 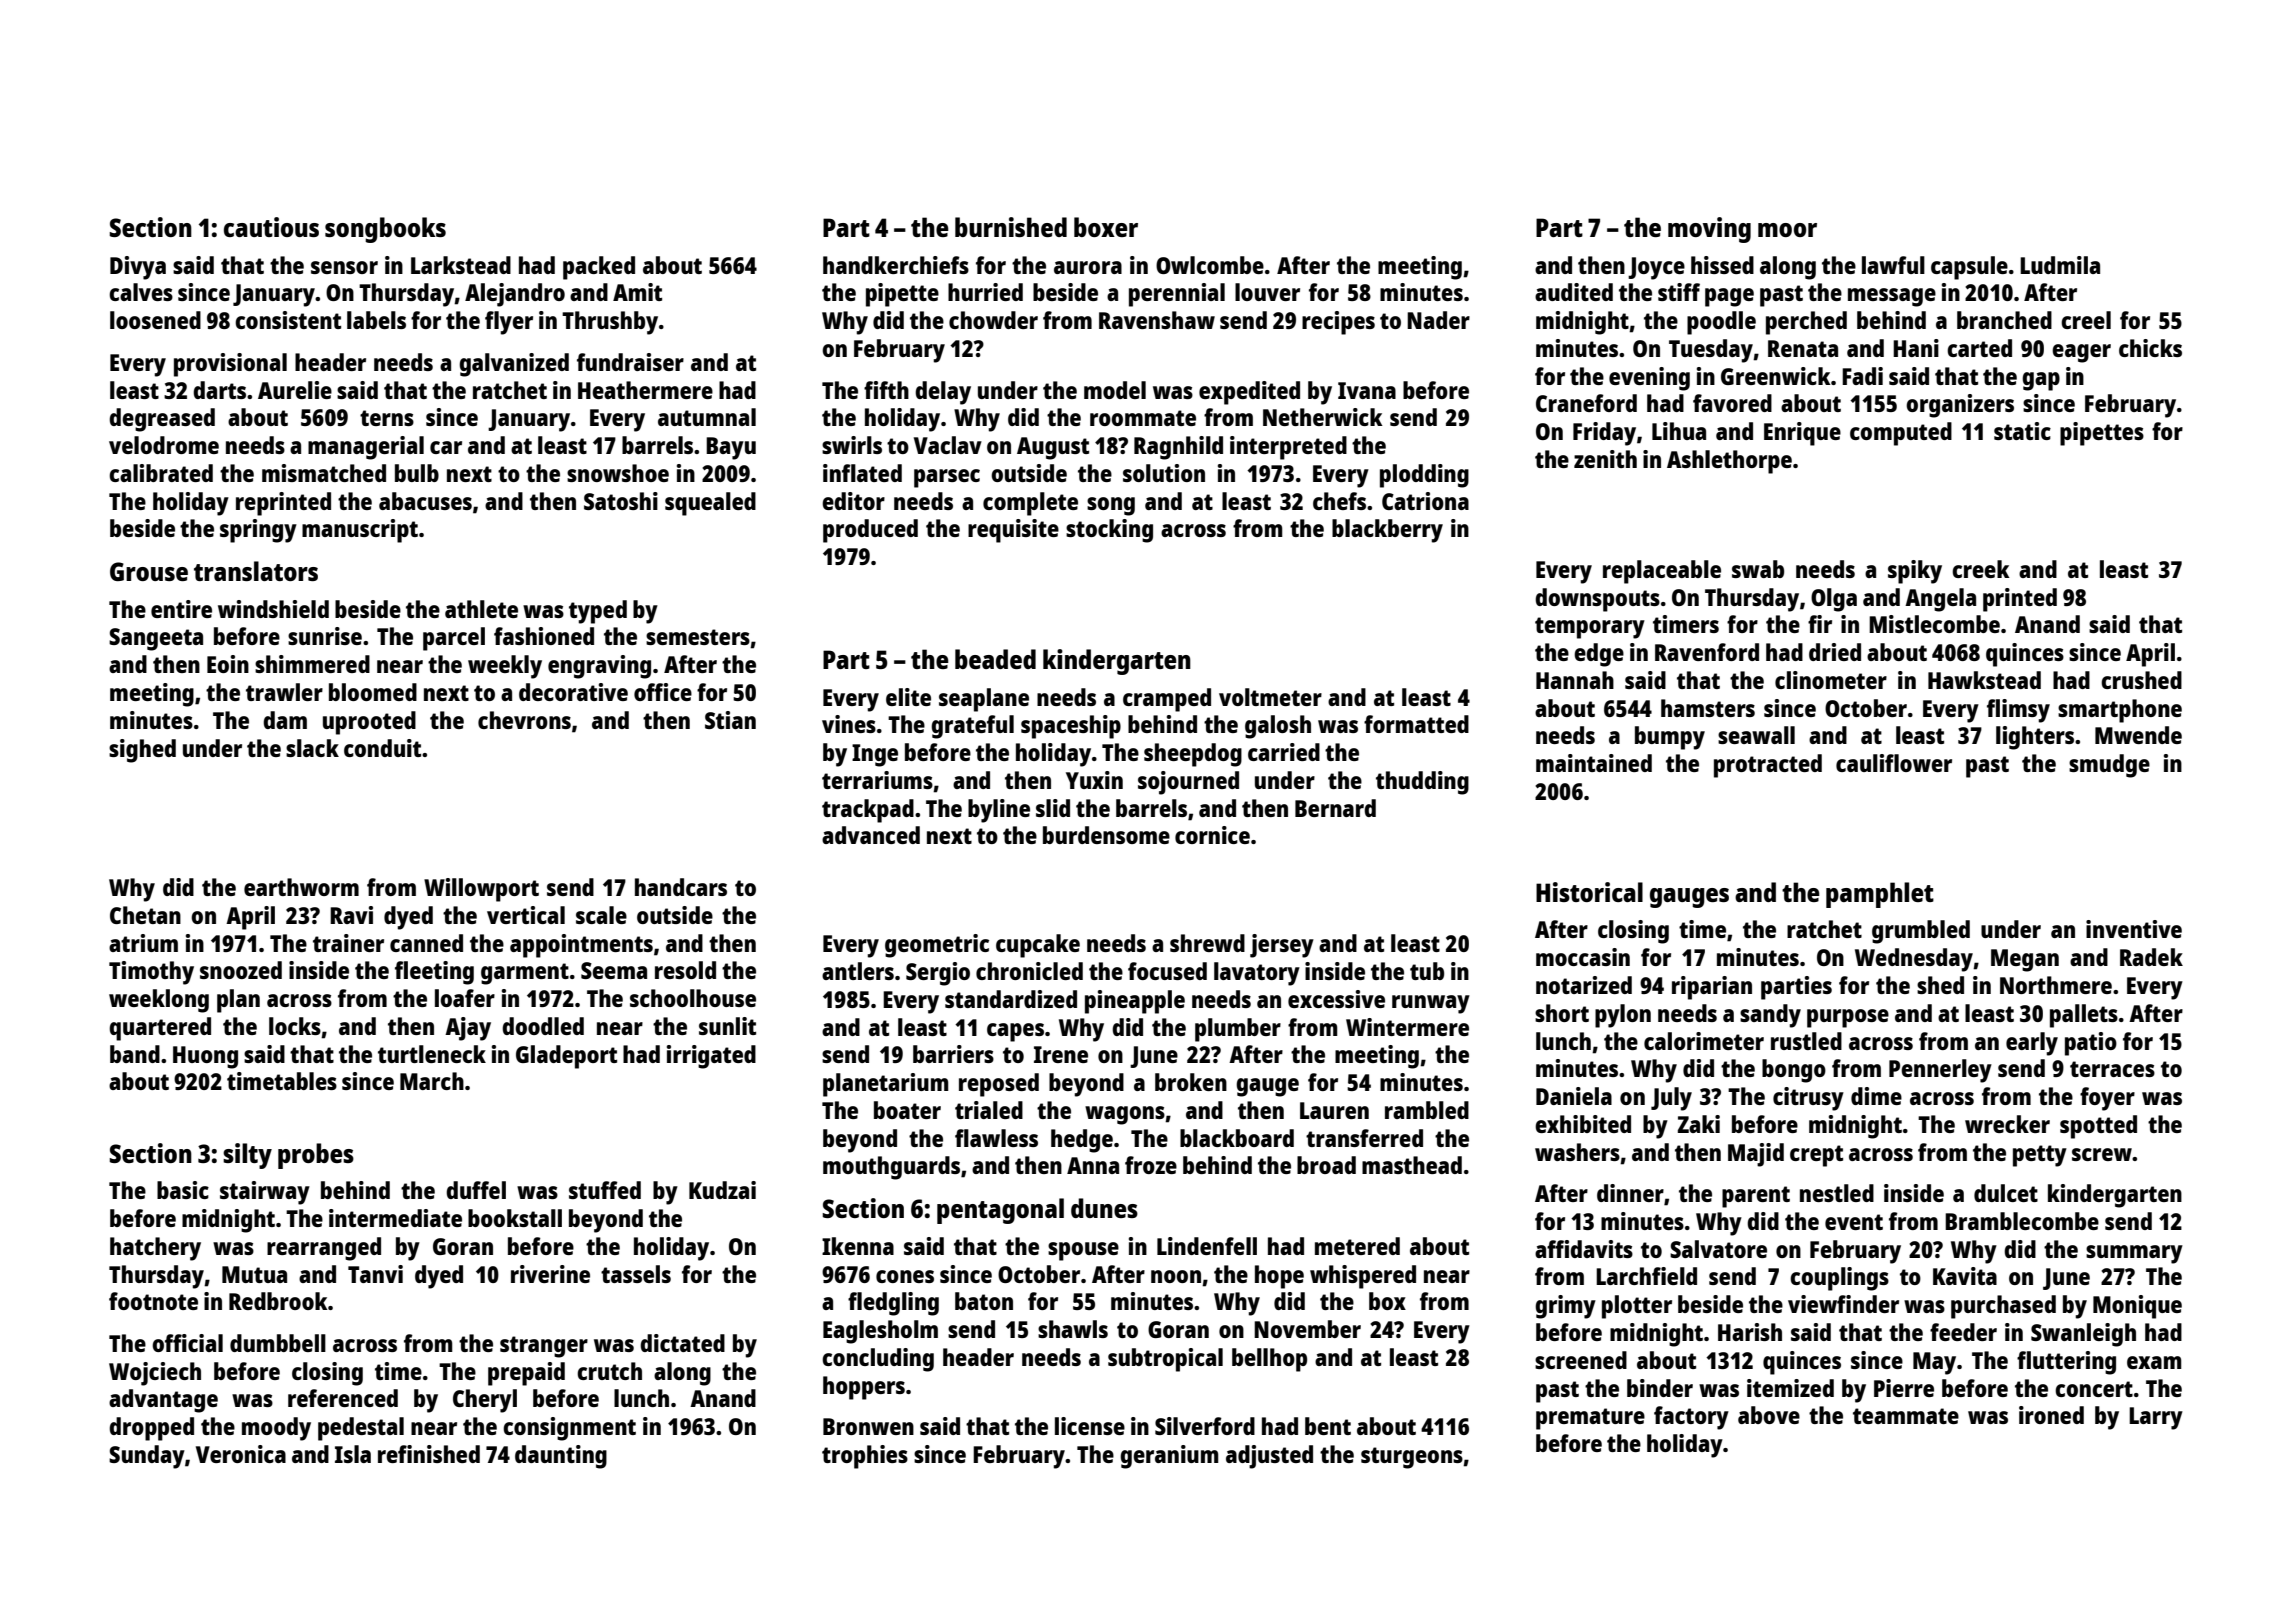 I want to click on official, so click(x=187, y=1343).
